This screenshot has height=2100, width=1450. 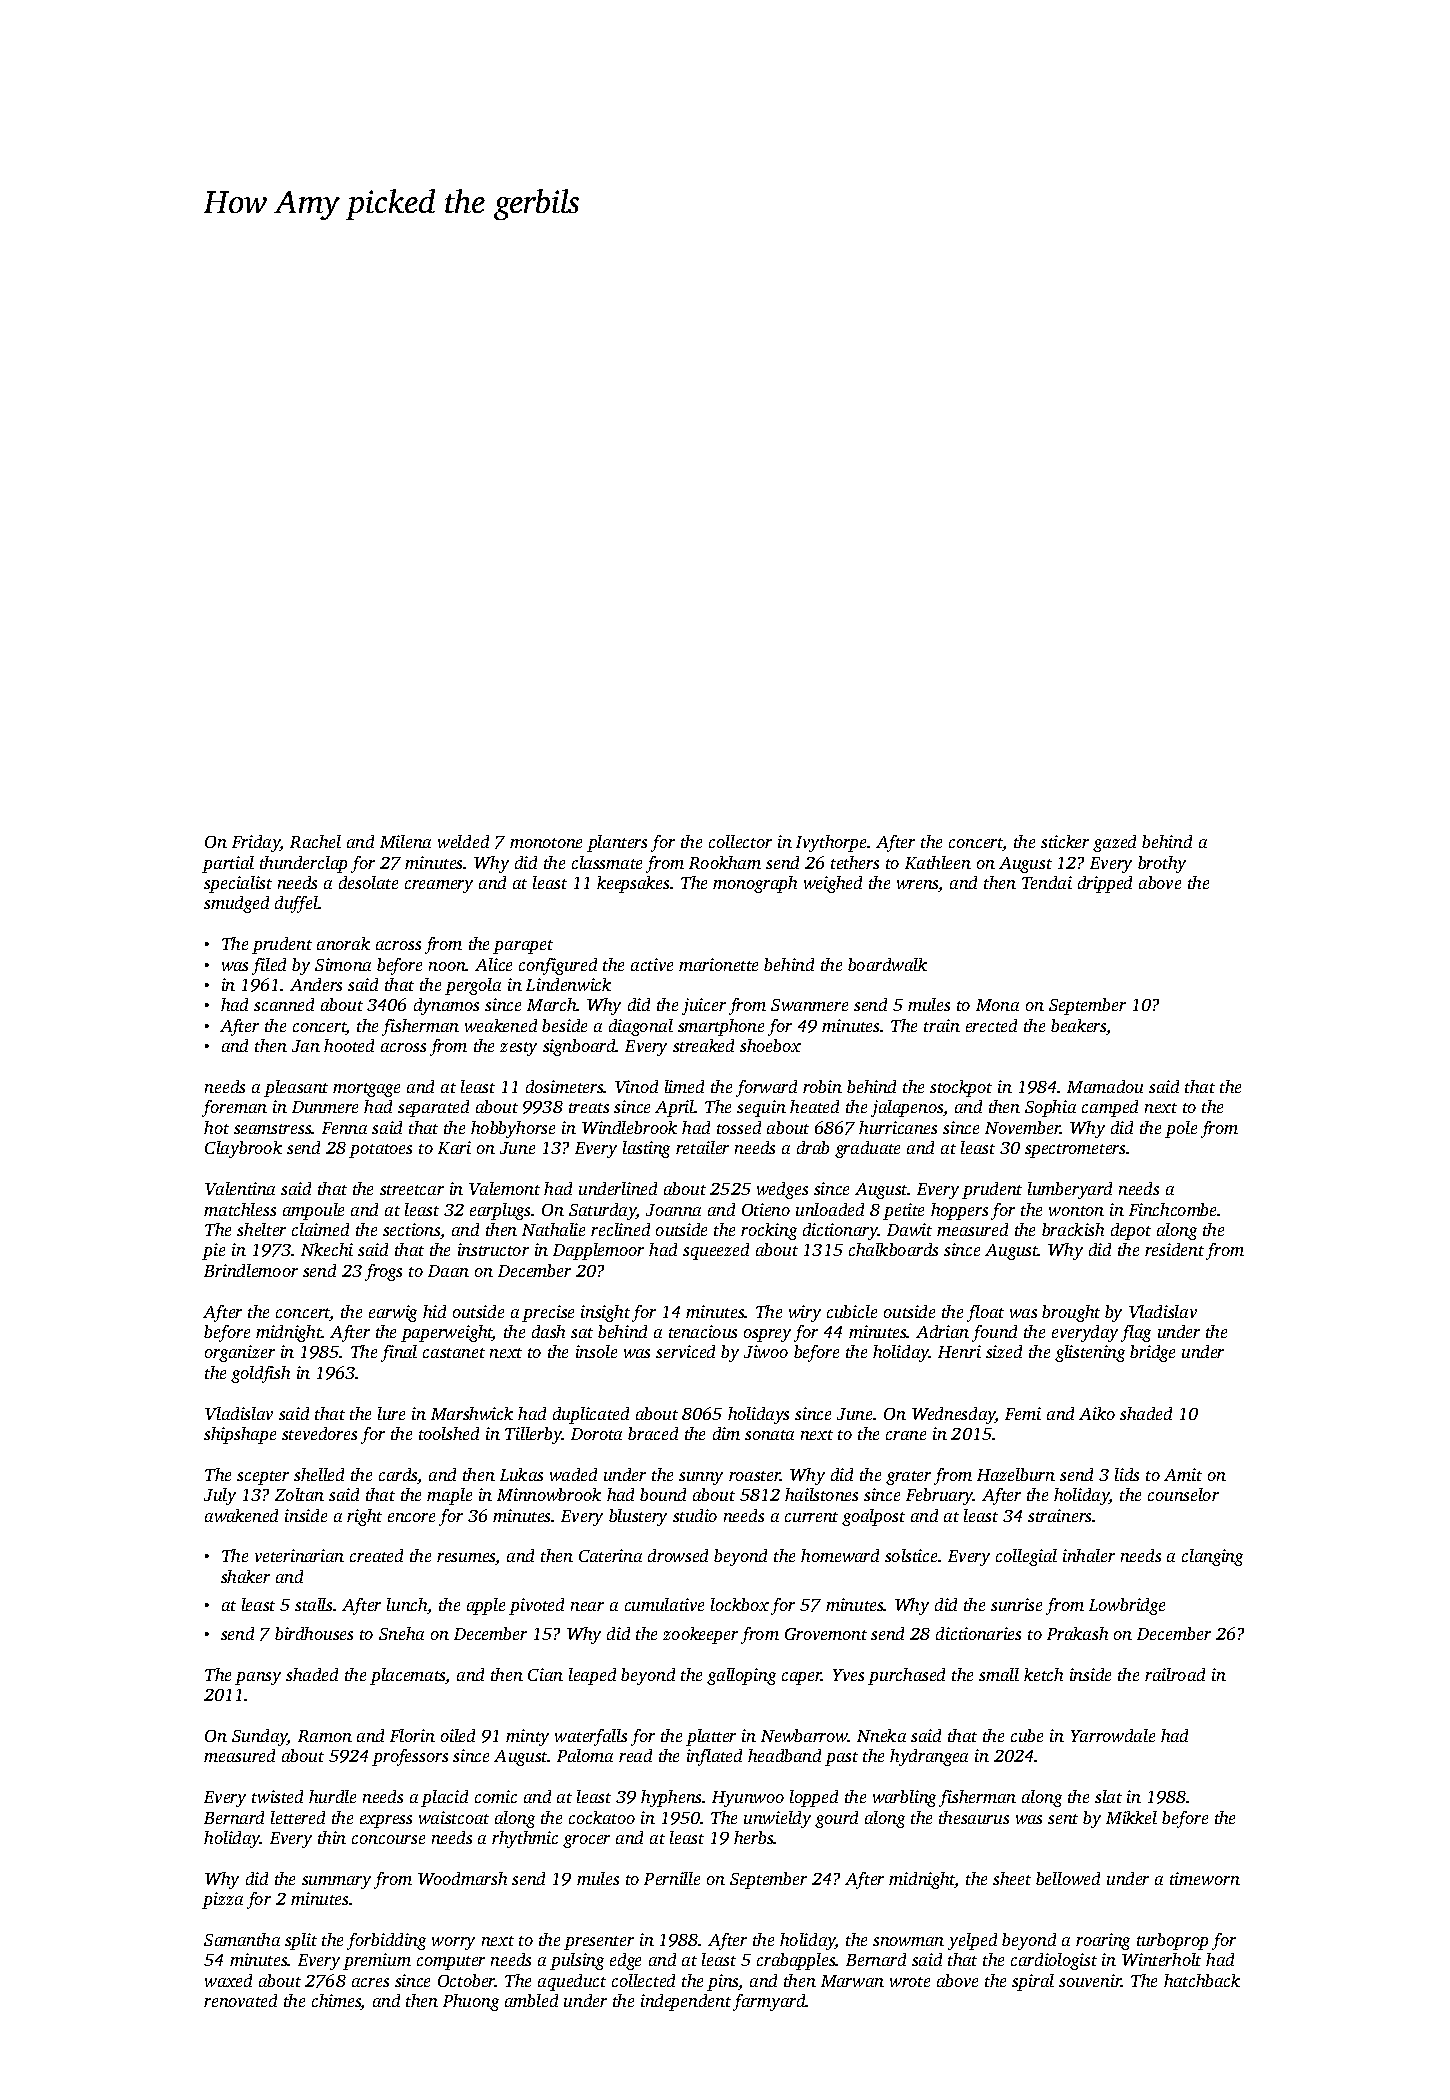 I want to click on brothy, so click(x=1162, y=864).
